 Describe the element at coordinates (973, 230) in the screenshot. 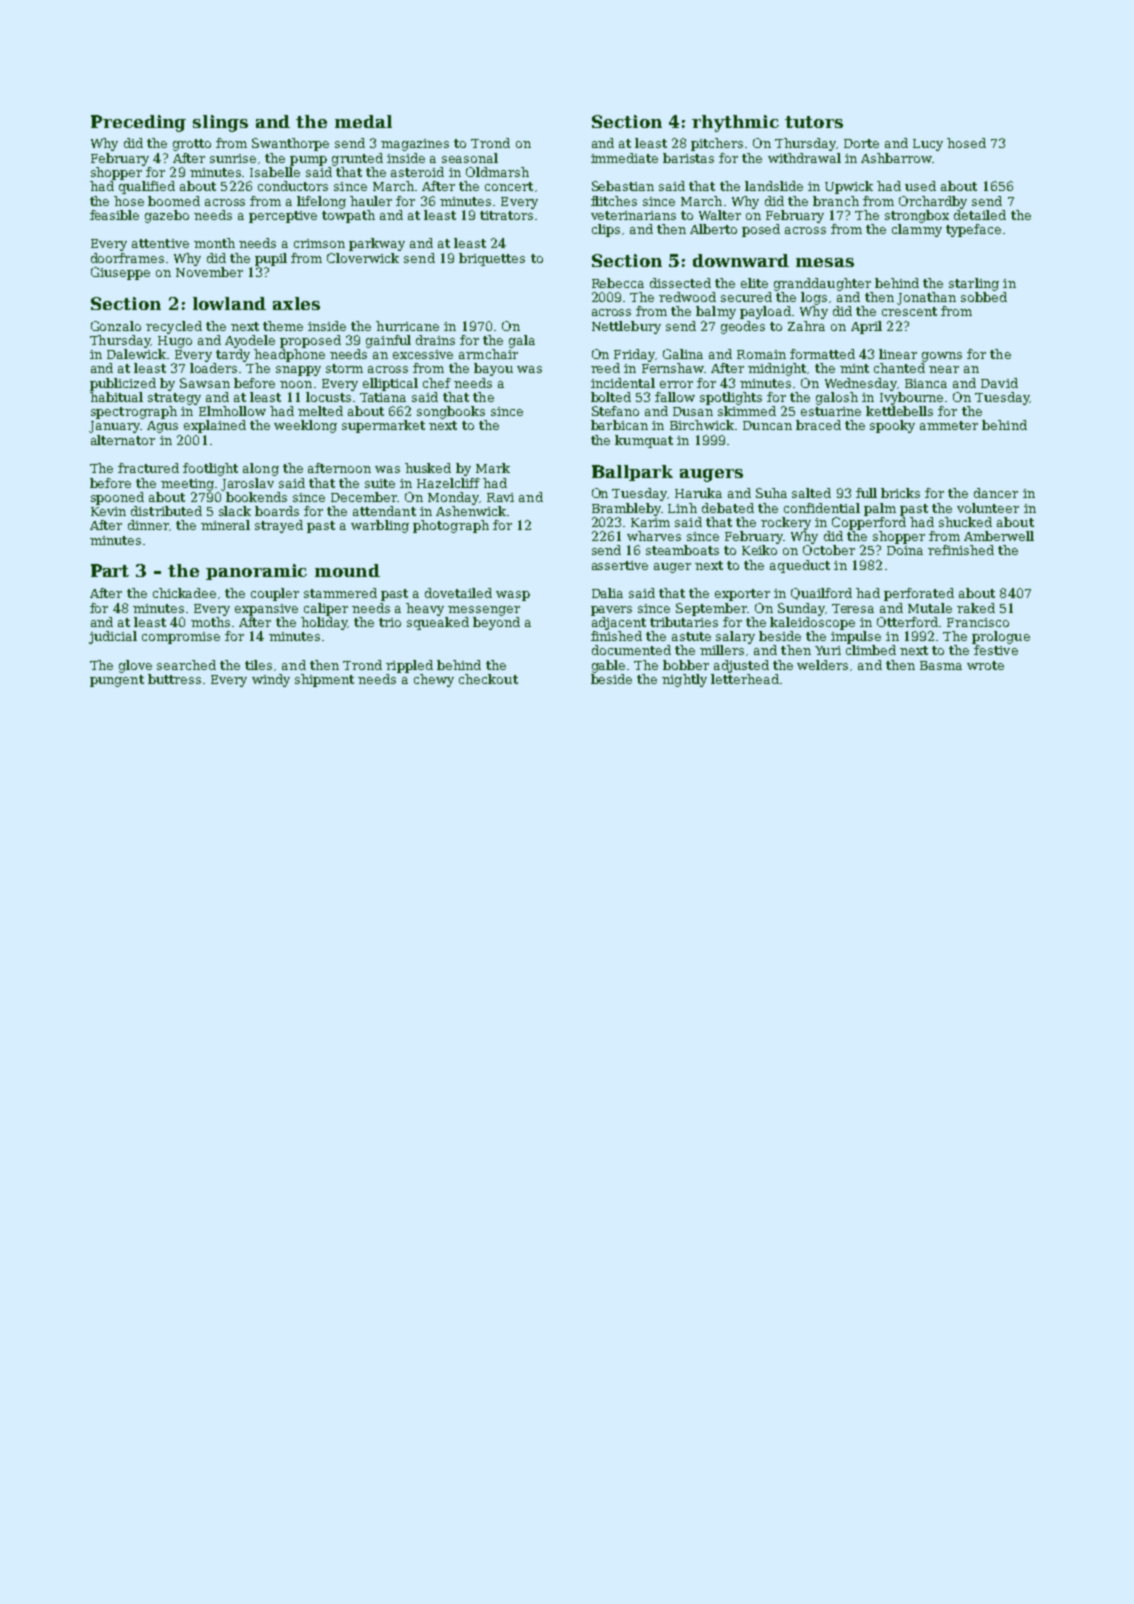

I see `typeface` at that location.
